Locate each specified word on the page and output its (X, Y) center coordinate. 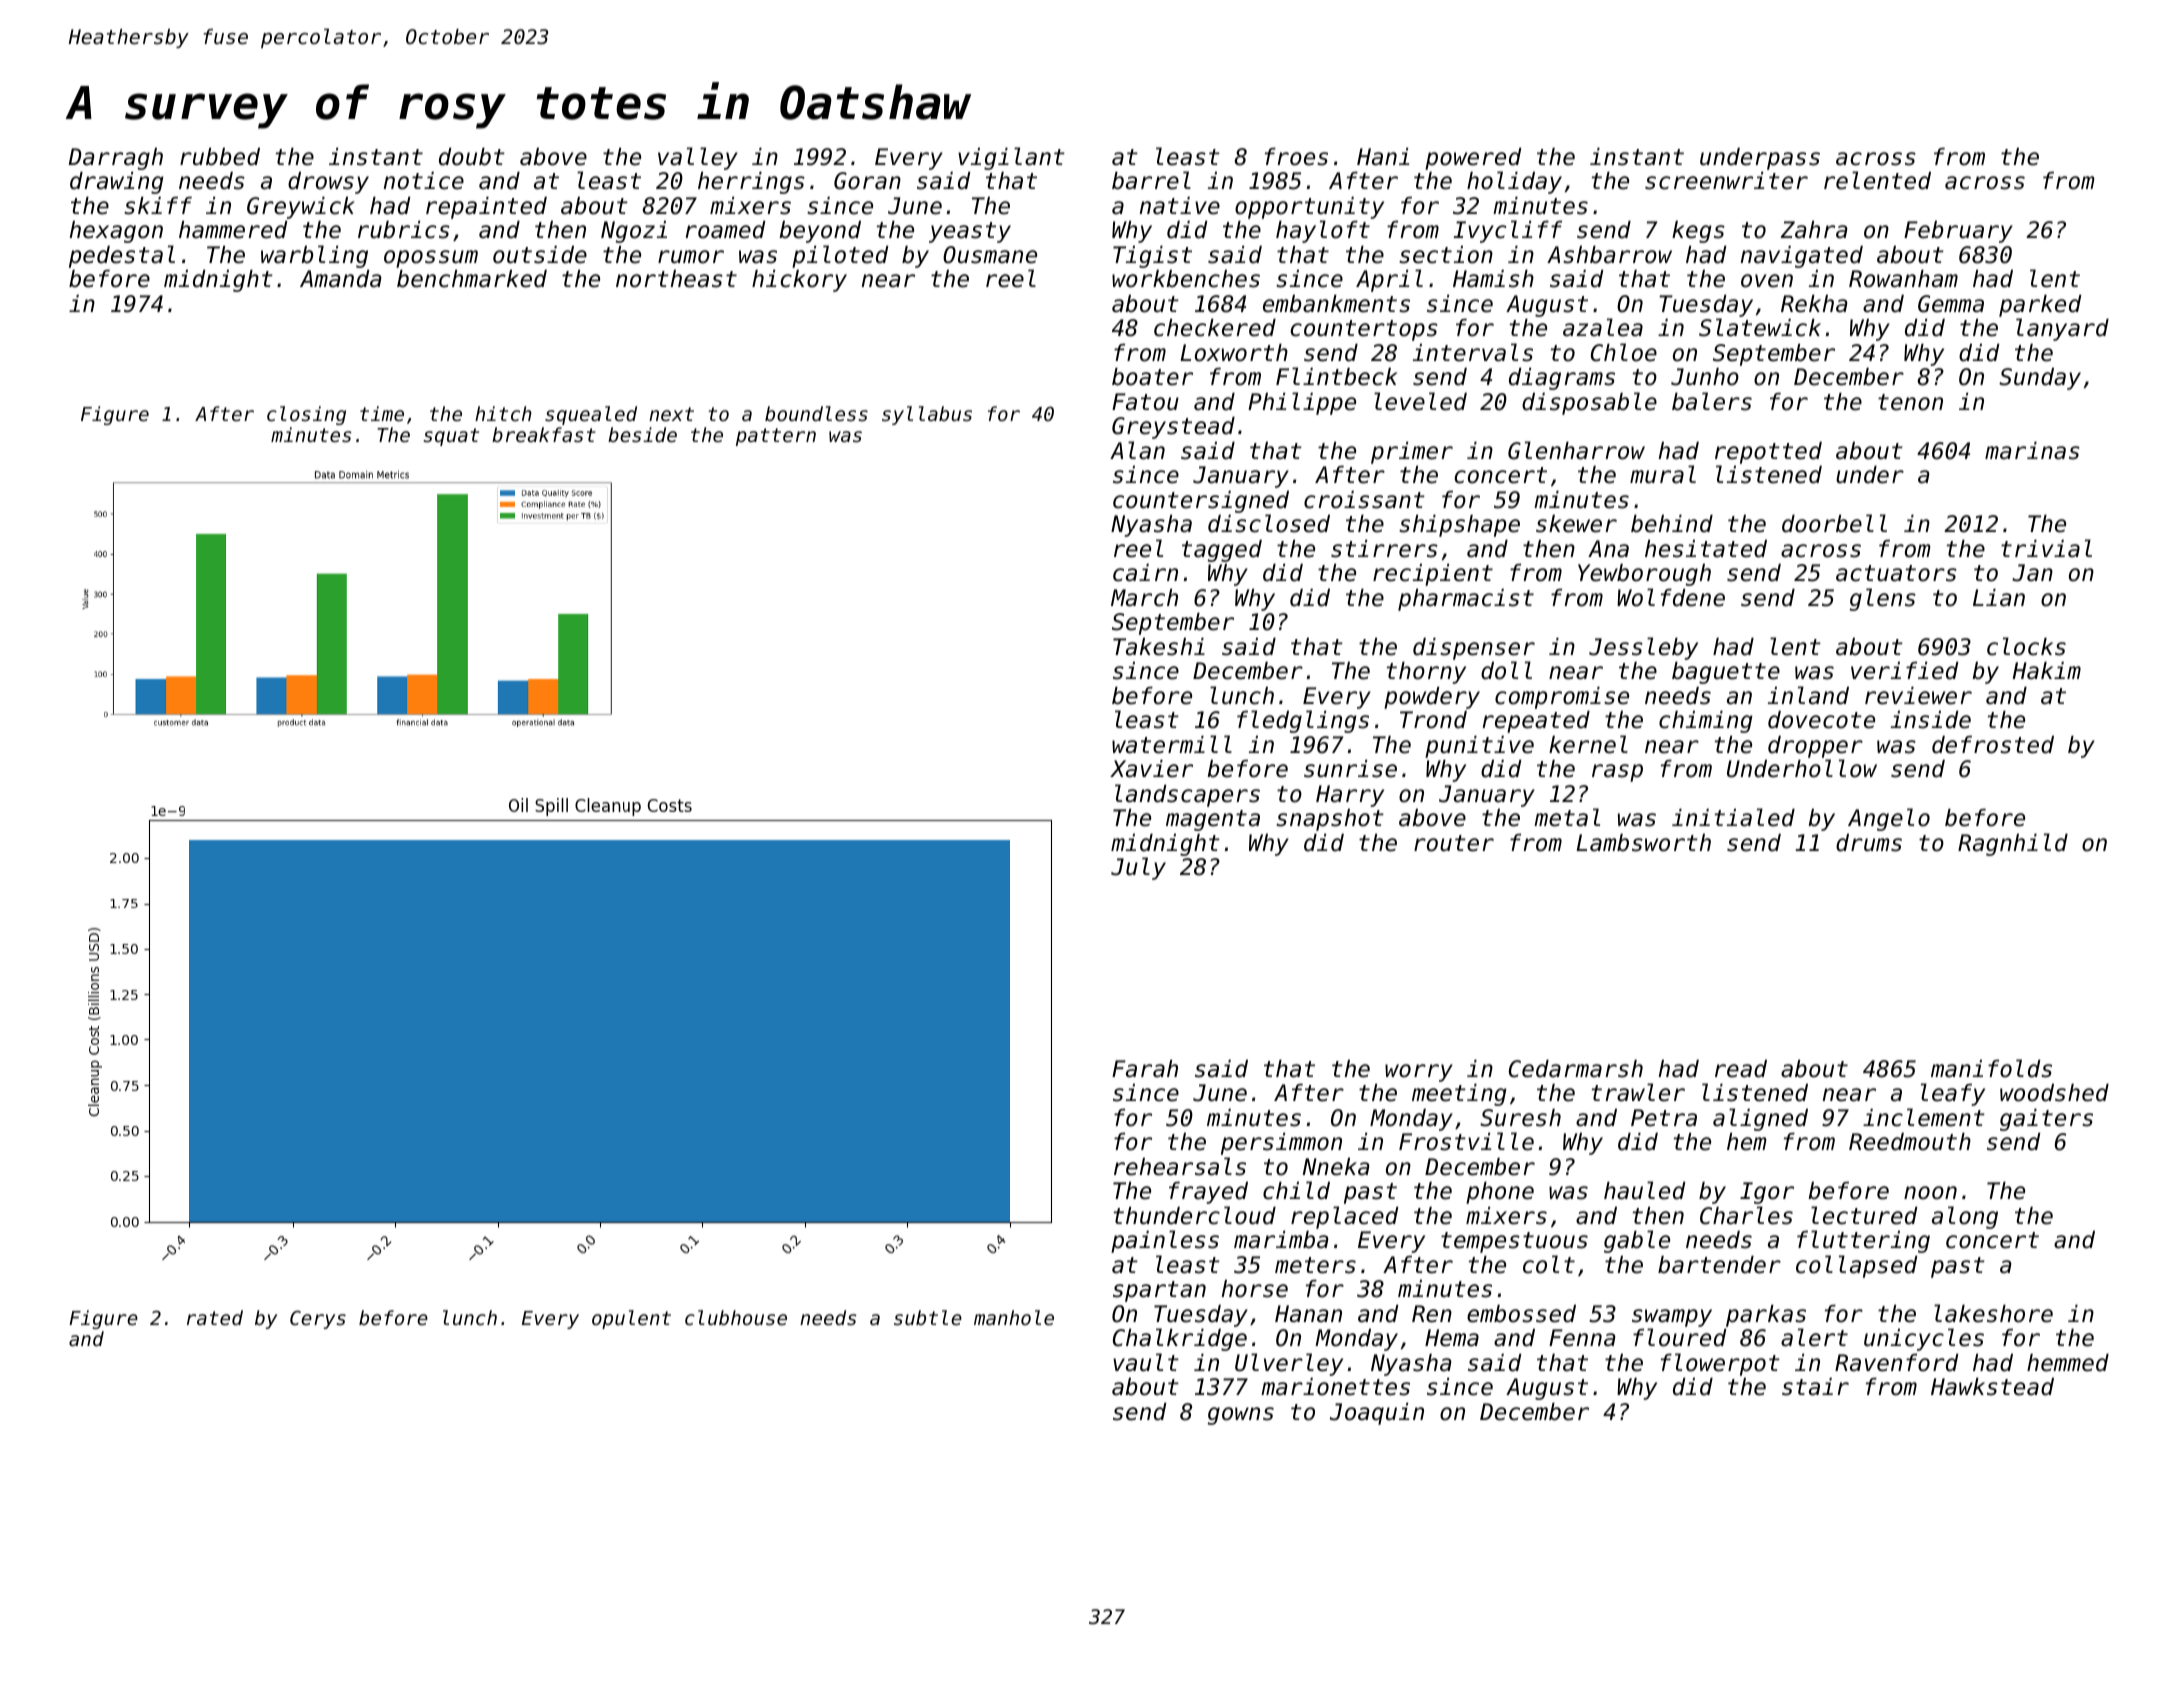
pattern (776, 437)
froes (1296, 157)
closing (306, 415)
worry (1419, 1073)
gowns (1241, 1416)
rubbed (220, 157)
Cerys (318, 1319)
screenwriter (1726, 181)
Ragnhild (2013, 844)
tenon (1910, 402)
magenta (1213, 820)
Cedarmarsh (1576, 1069)
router (1454, 843)
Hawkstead (1992, 1387)
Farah (1145, 1069)
